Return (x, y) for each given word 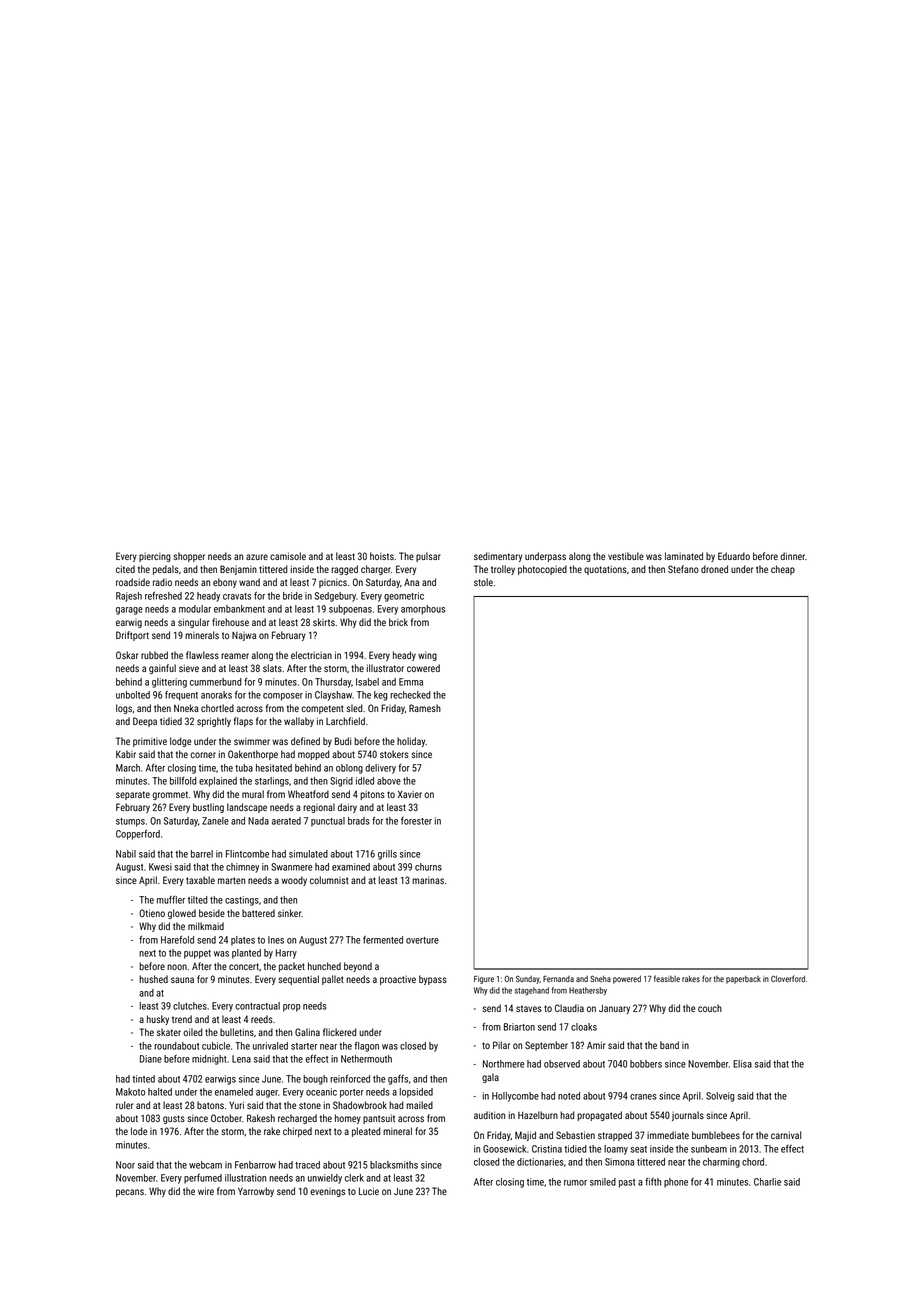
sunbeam (709, 1149)
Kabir (126, 754)
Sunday (528, 979)
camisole (288, 556)
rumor (575, 1183)
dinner (792, 556)
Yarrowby (256, 1192)
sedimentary (498, 557)
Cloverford (788, 978)
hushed (153, 979)
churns (428, 867)
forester (416, 821)
